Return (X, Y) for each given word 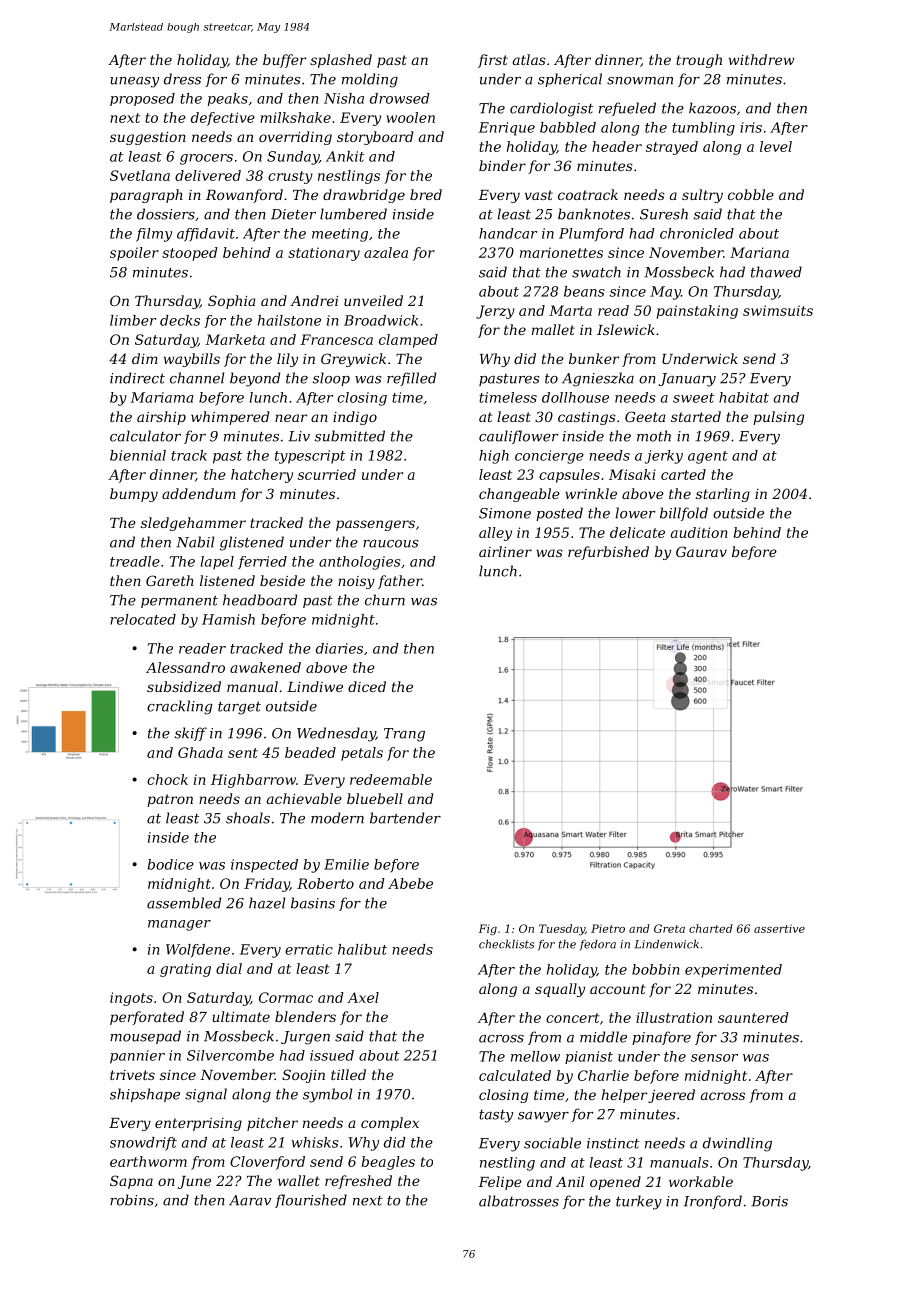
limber (133, 320)
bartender (405, 818)
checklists (506, 944)
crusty (290, 177)
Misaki (632, 474)
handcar (508, 233)
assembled (184, 903)
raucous (391, 544)
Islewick (626, 329)
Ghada (200, 752)
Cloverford (267, 1163)
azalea (386, 252)
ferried (262, 563)
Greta (669, 928)
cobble (751, 194)
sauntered (753, 1017)
